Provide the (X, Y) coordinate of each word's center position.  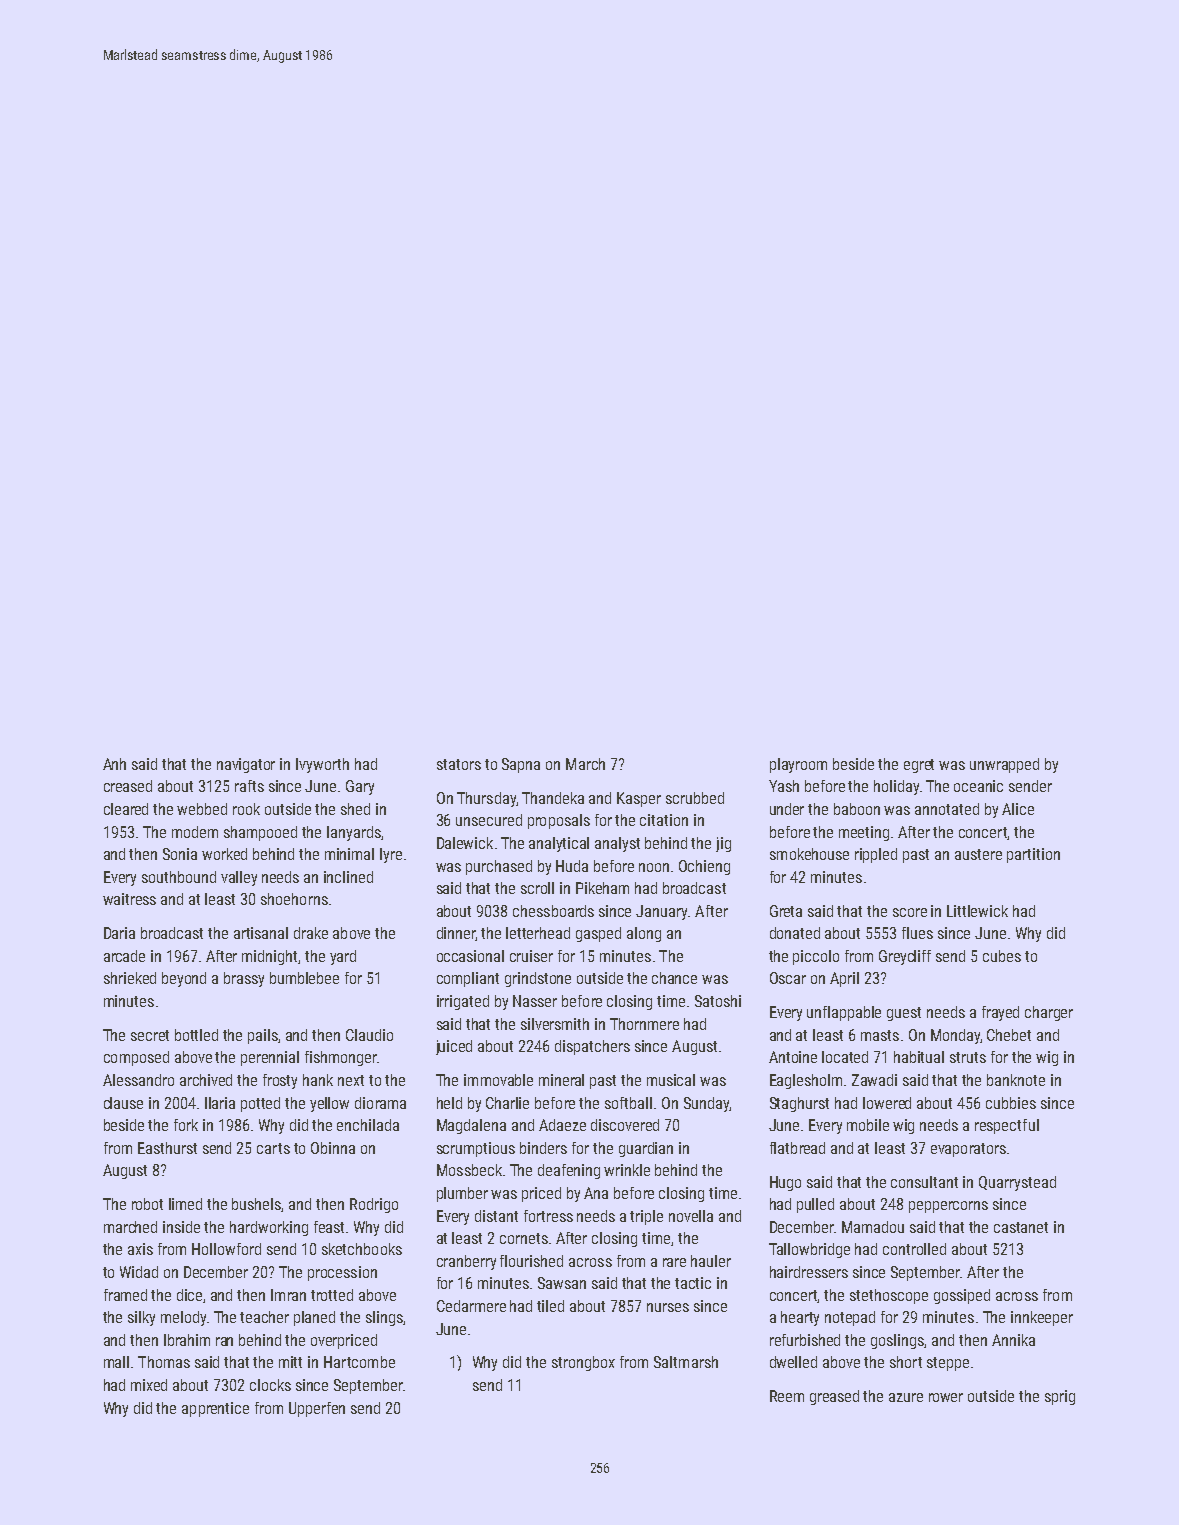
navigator (246, 765)
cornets (524, 1238)
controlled (914, 1249)
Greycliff (905, 957)
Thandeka (553, 798)
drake (311, 933)
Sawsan (562, 1283)
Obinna (333, 1148)
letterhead (538, 933)
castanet (1021, 1227)
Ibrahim (187, 1340)
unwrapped (1004, 765)
